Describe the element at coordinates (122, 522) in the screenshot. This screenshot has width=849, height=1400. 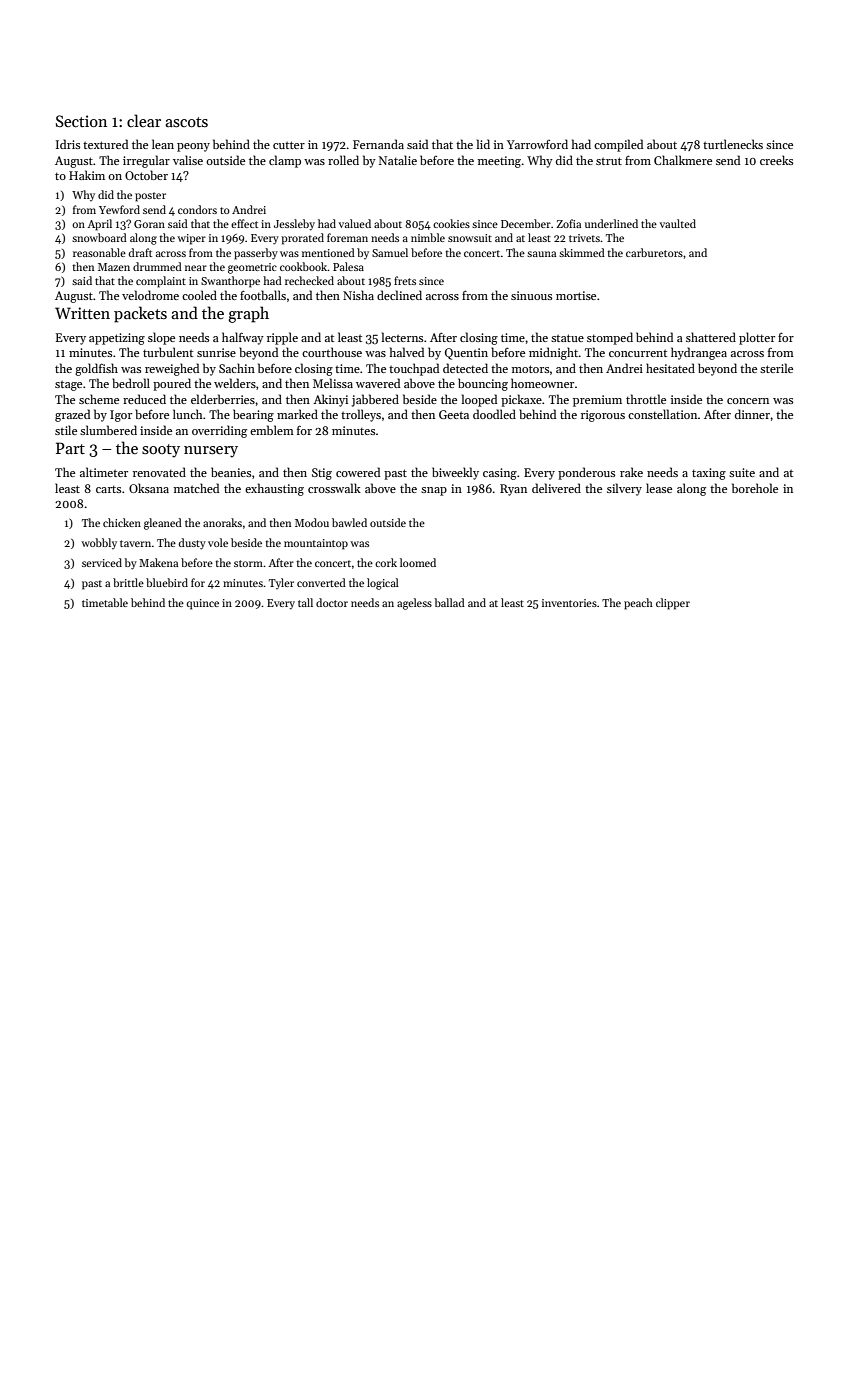
I see `chicken` at that location.
